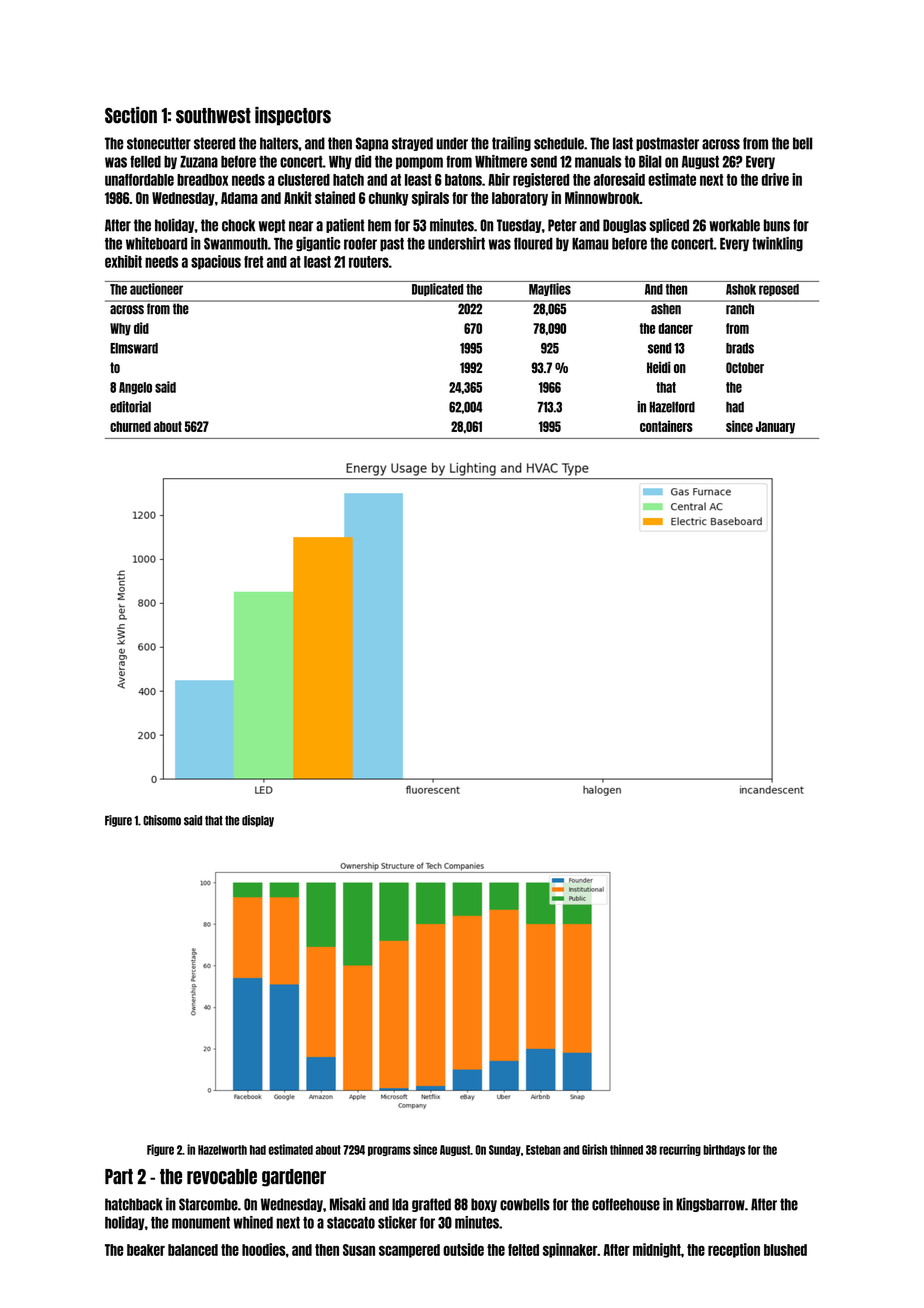 This image has height=1308, width=924. I want to click on outside, so click(463, 1249).
